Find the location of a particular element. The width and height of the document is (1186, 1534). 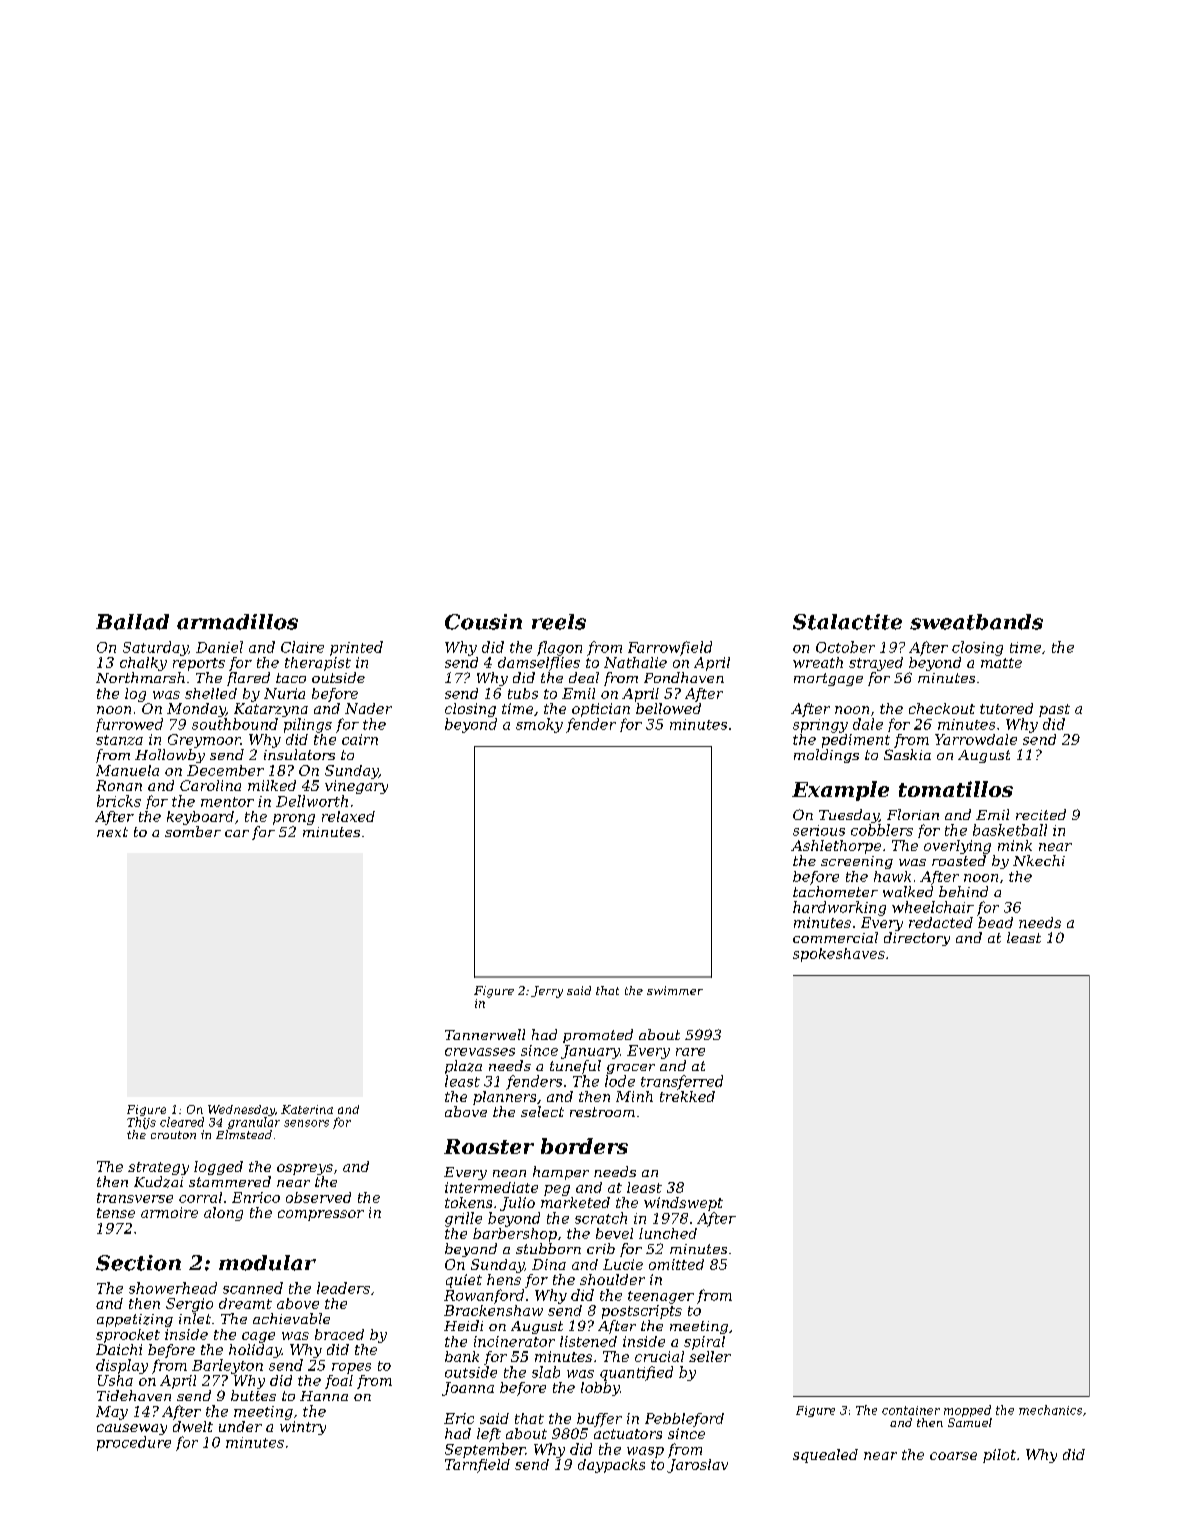

Wednesday is located at coordinates (241, 1110).
